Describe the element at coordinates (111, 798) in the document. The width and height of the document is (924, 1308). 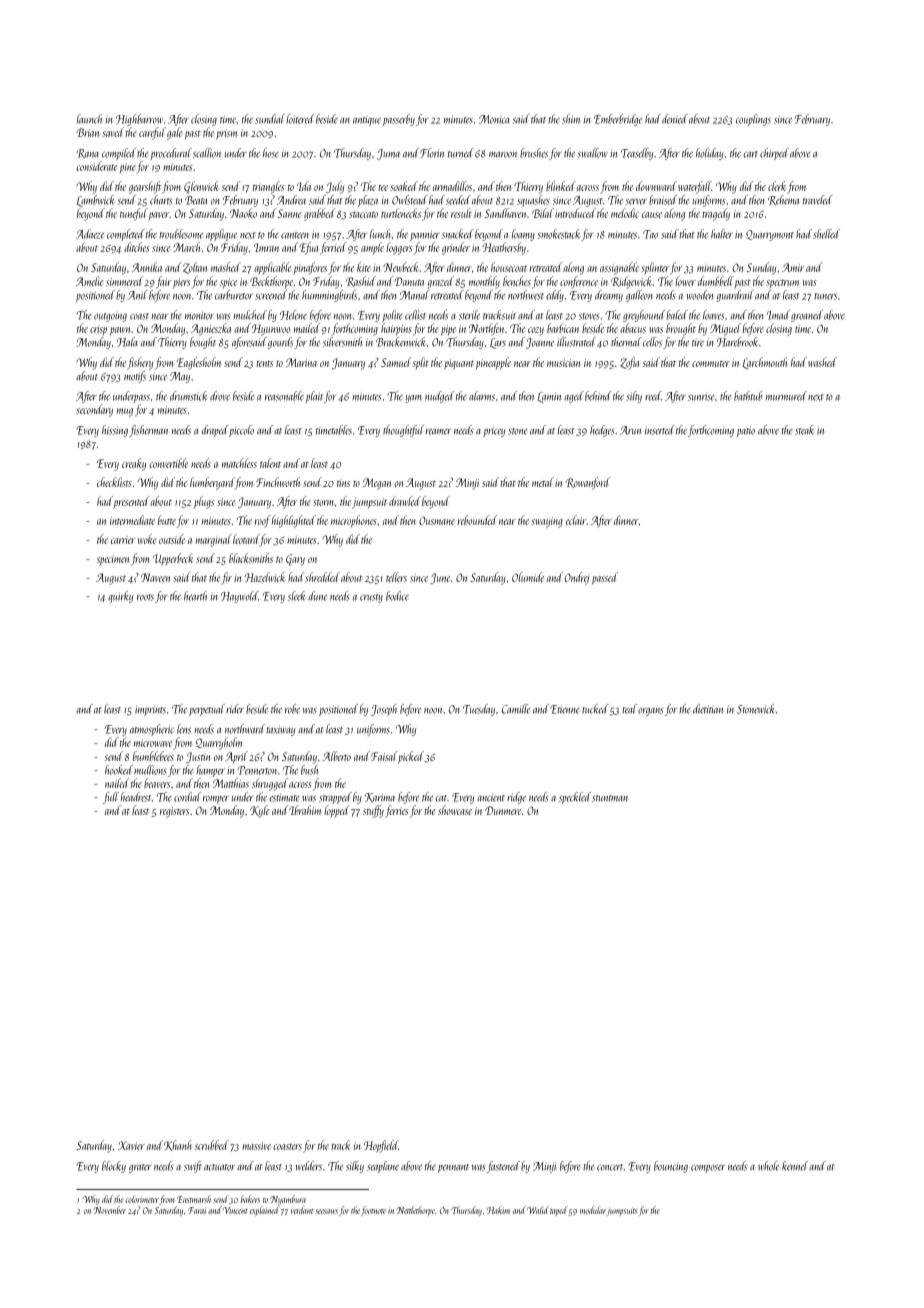
I see `full` at that location.
